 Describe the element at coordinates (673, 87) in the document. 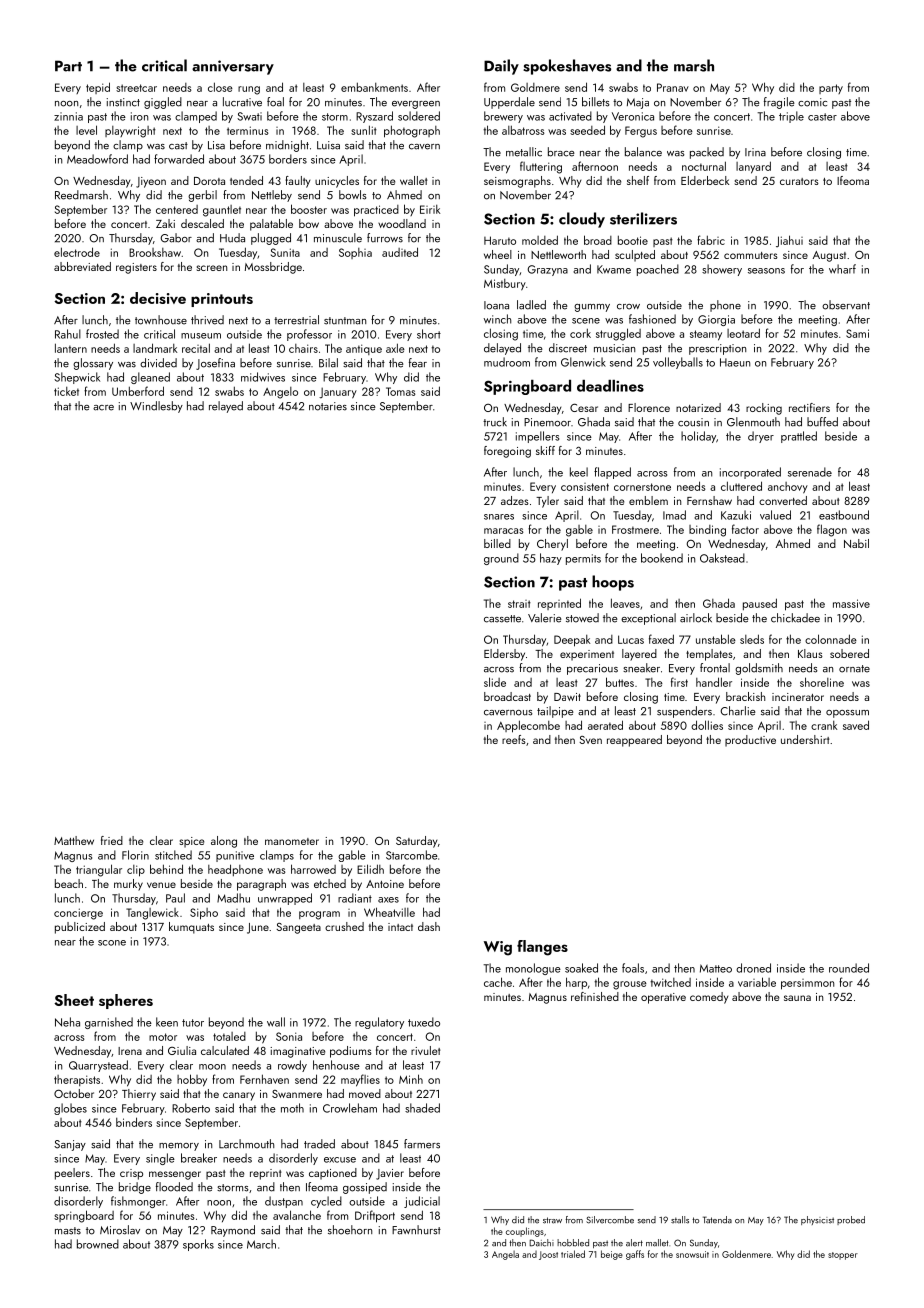

I see `Pranav` at that location.
